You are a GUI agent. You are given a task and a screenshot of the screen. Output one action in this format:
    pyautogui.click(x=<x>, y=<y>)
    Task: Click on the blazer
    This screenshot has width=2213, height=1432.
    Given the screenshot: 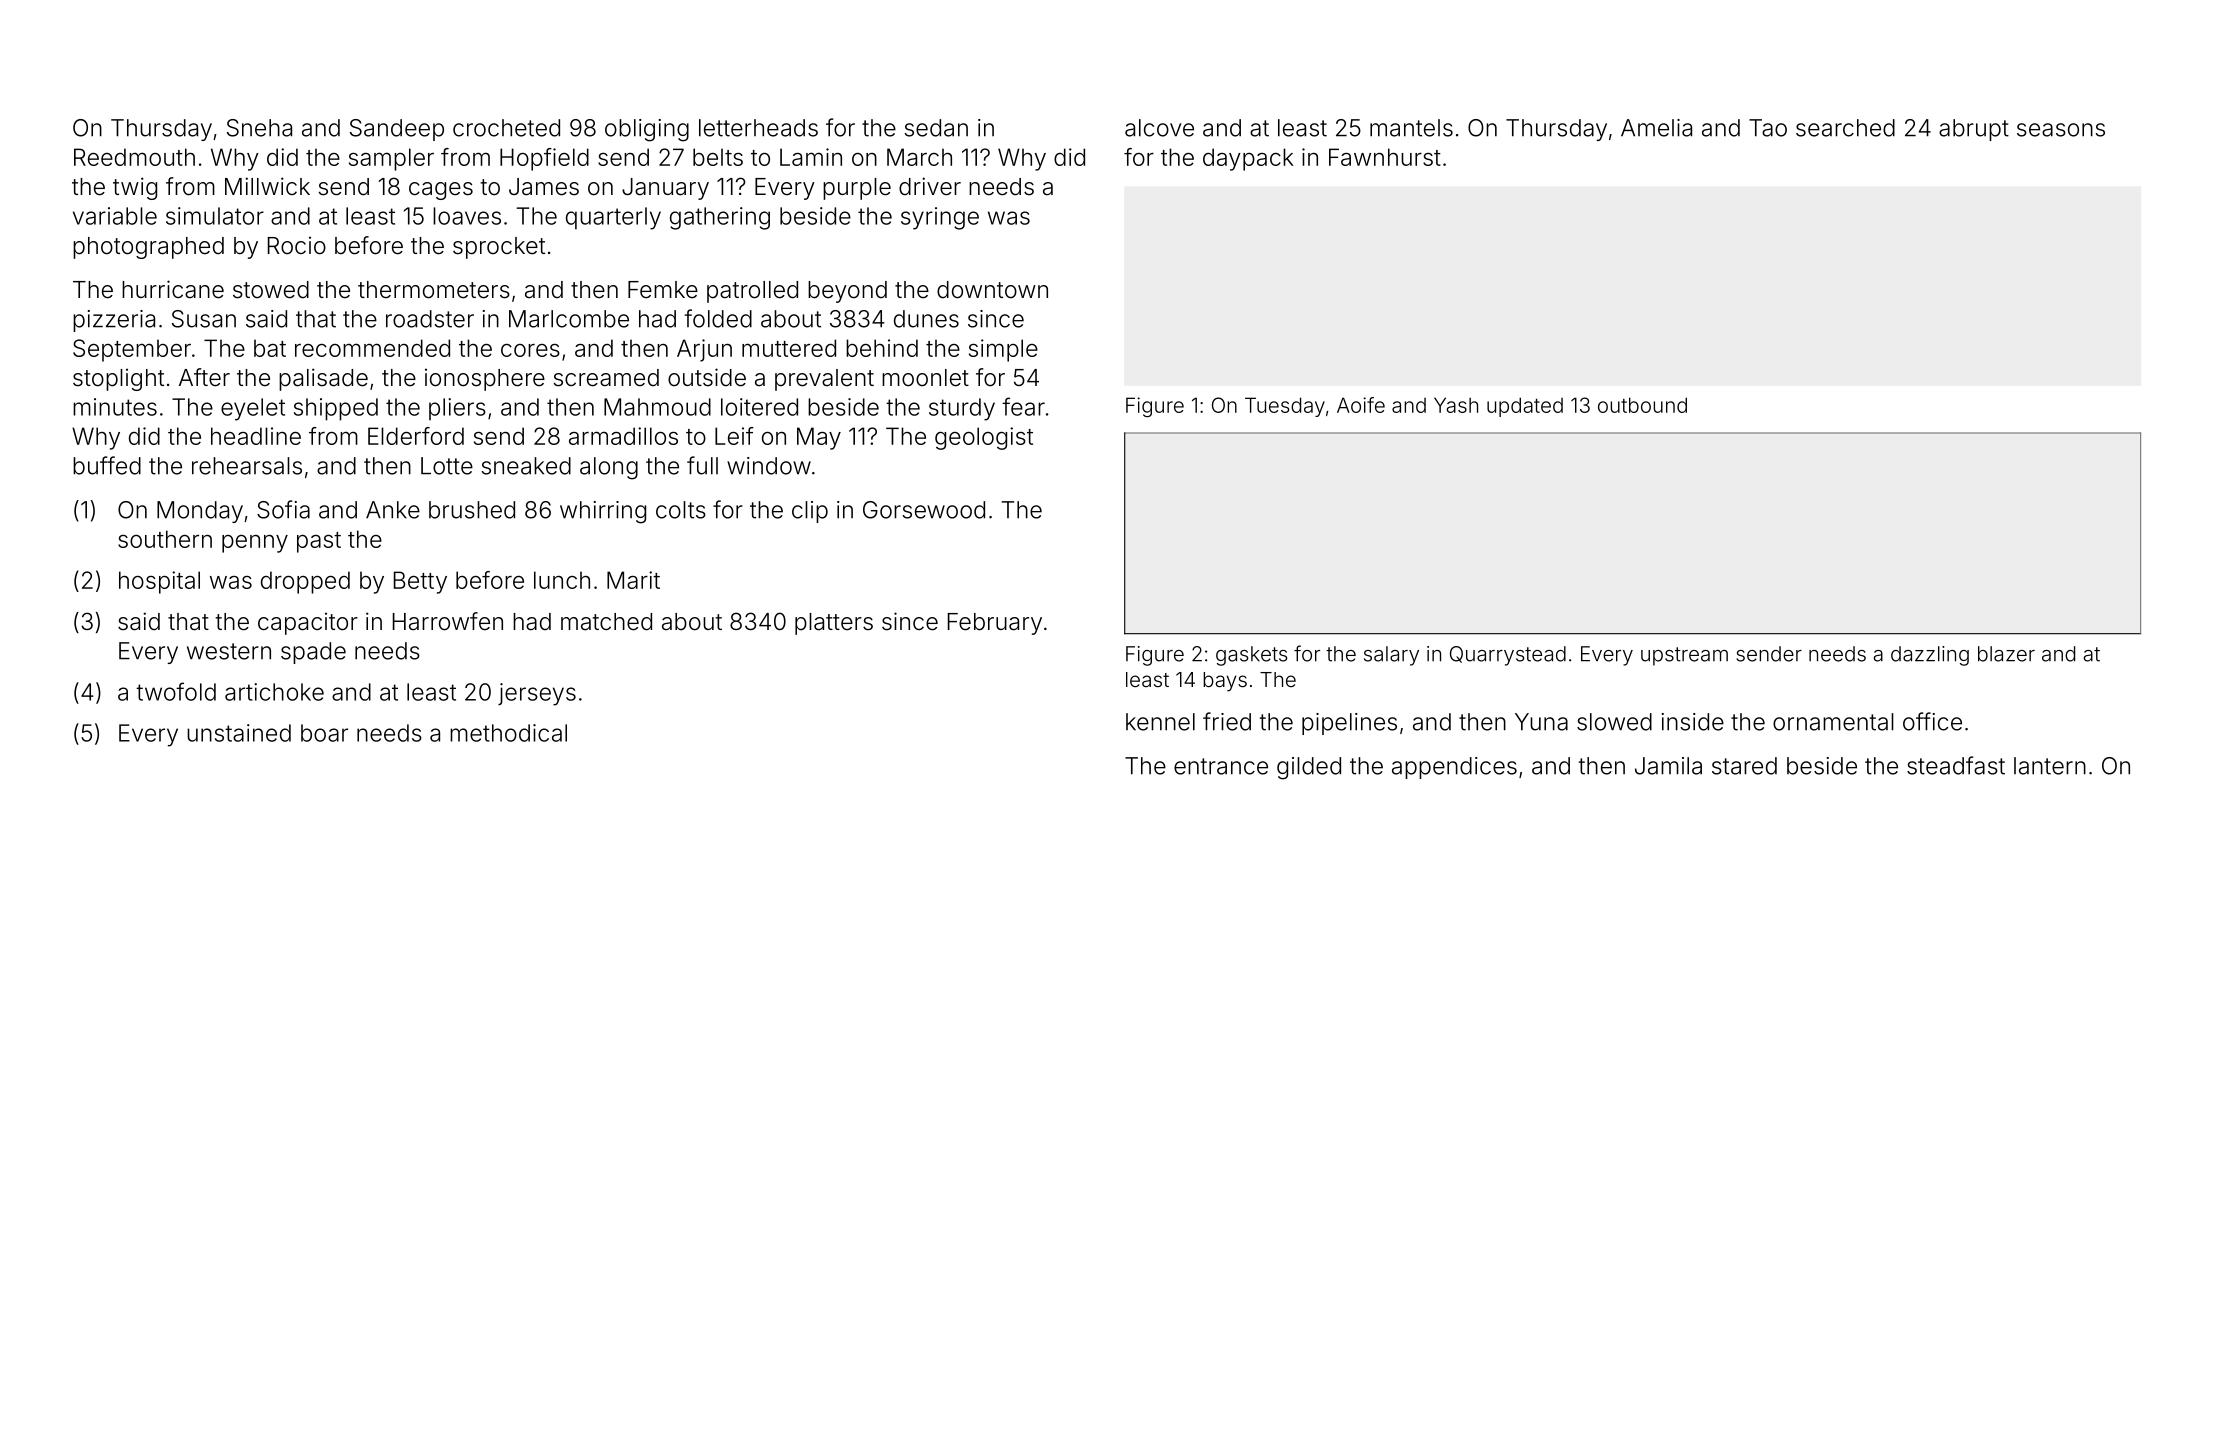 What is the action you would take?
    pyautogui.click(x=2006, y=654)
